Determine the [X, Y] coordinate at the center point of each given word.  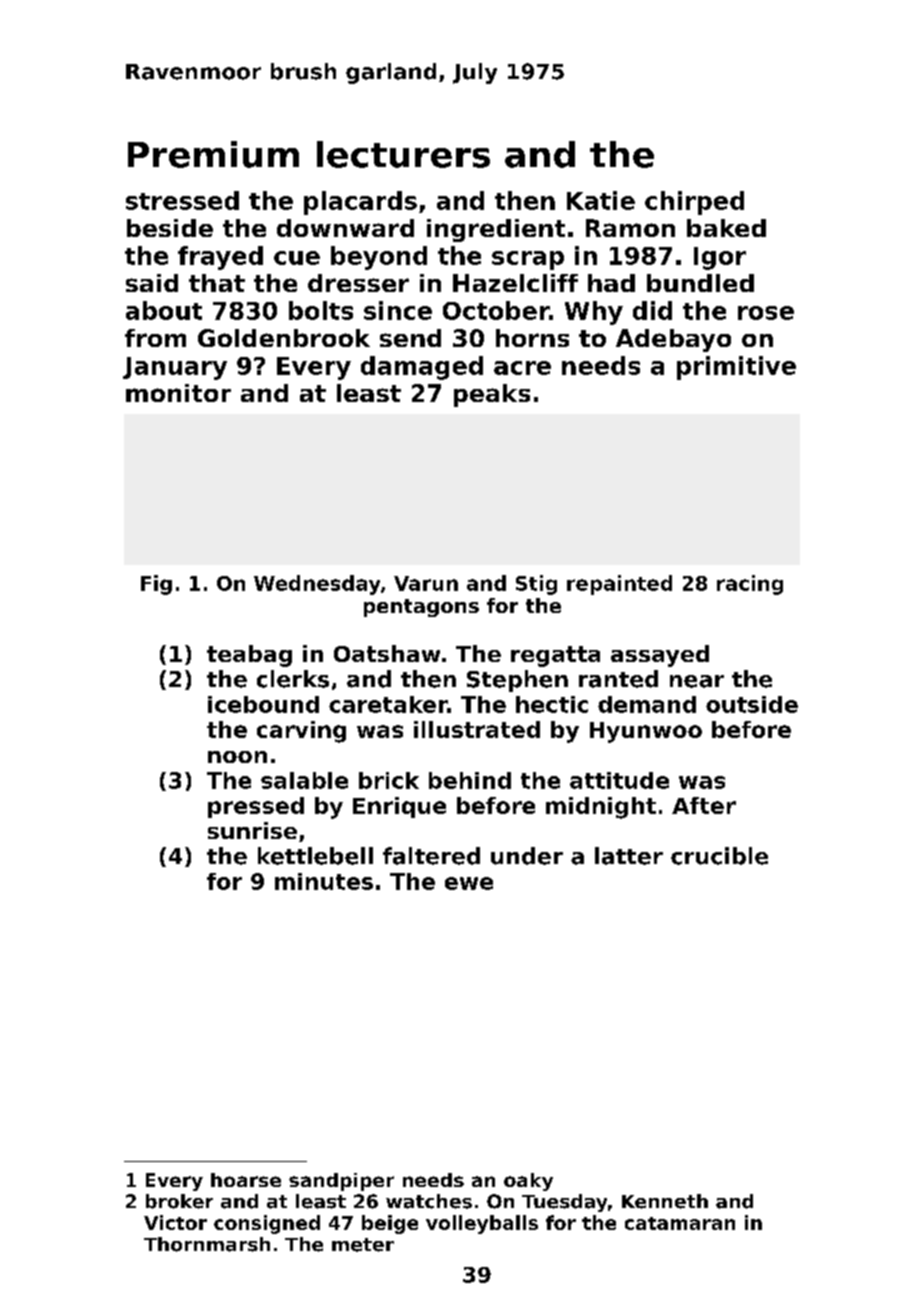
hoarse [246, 1180]
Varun [426, 583]
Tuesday [564, 1203]
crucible [719, 856]
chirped [694, 203]
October [496, 310]
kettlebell [315, 856]
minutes [324, 881]
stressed [182, 200]
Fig [156, 585]
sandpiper [341, 1182]
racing [750, 585]
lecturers [403, 154]
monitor [178, 393]
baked [726, 228]
